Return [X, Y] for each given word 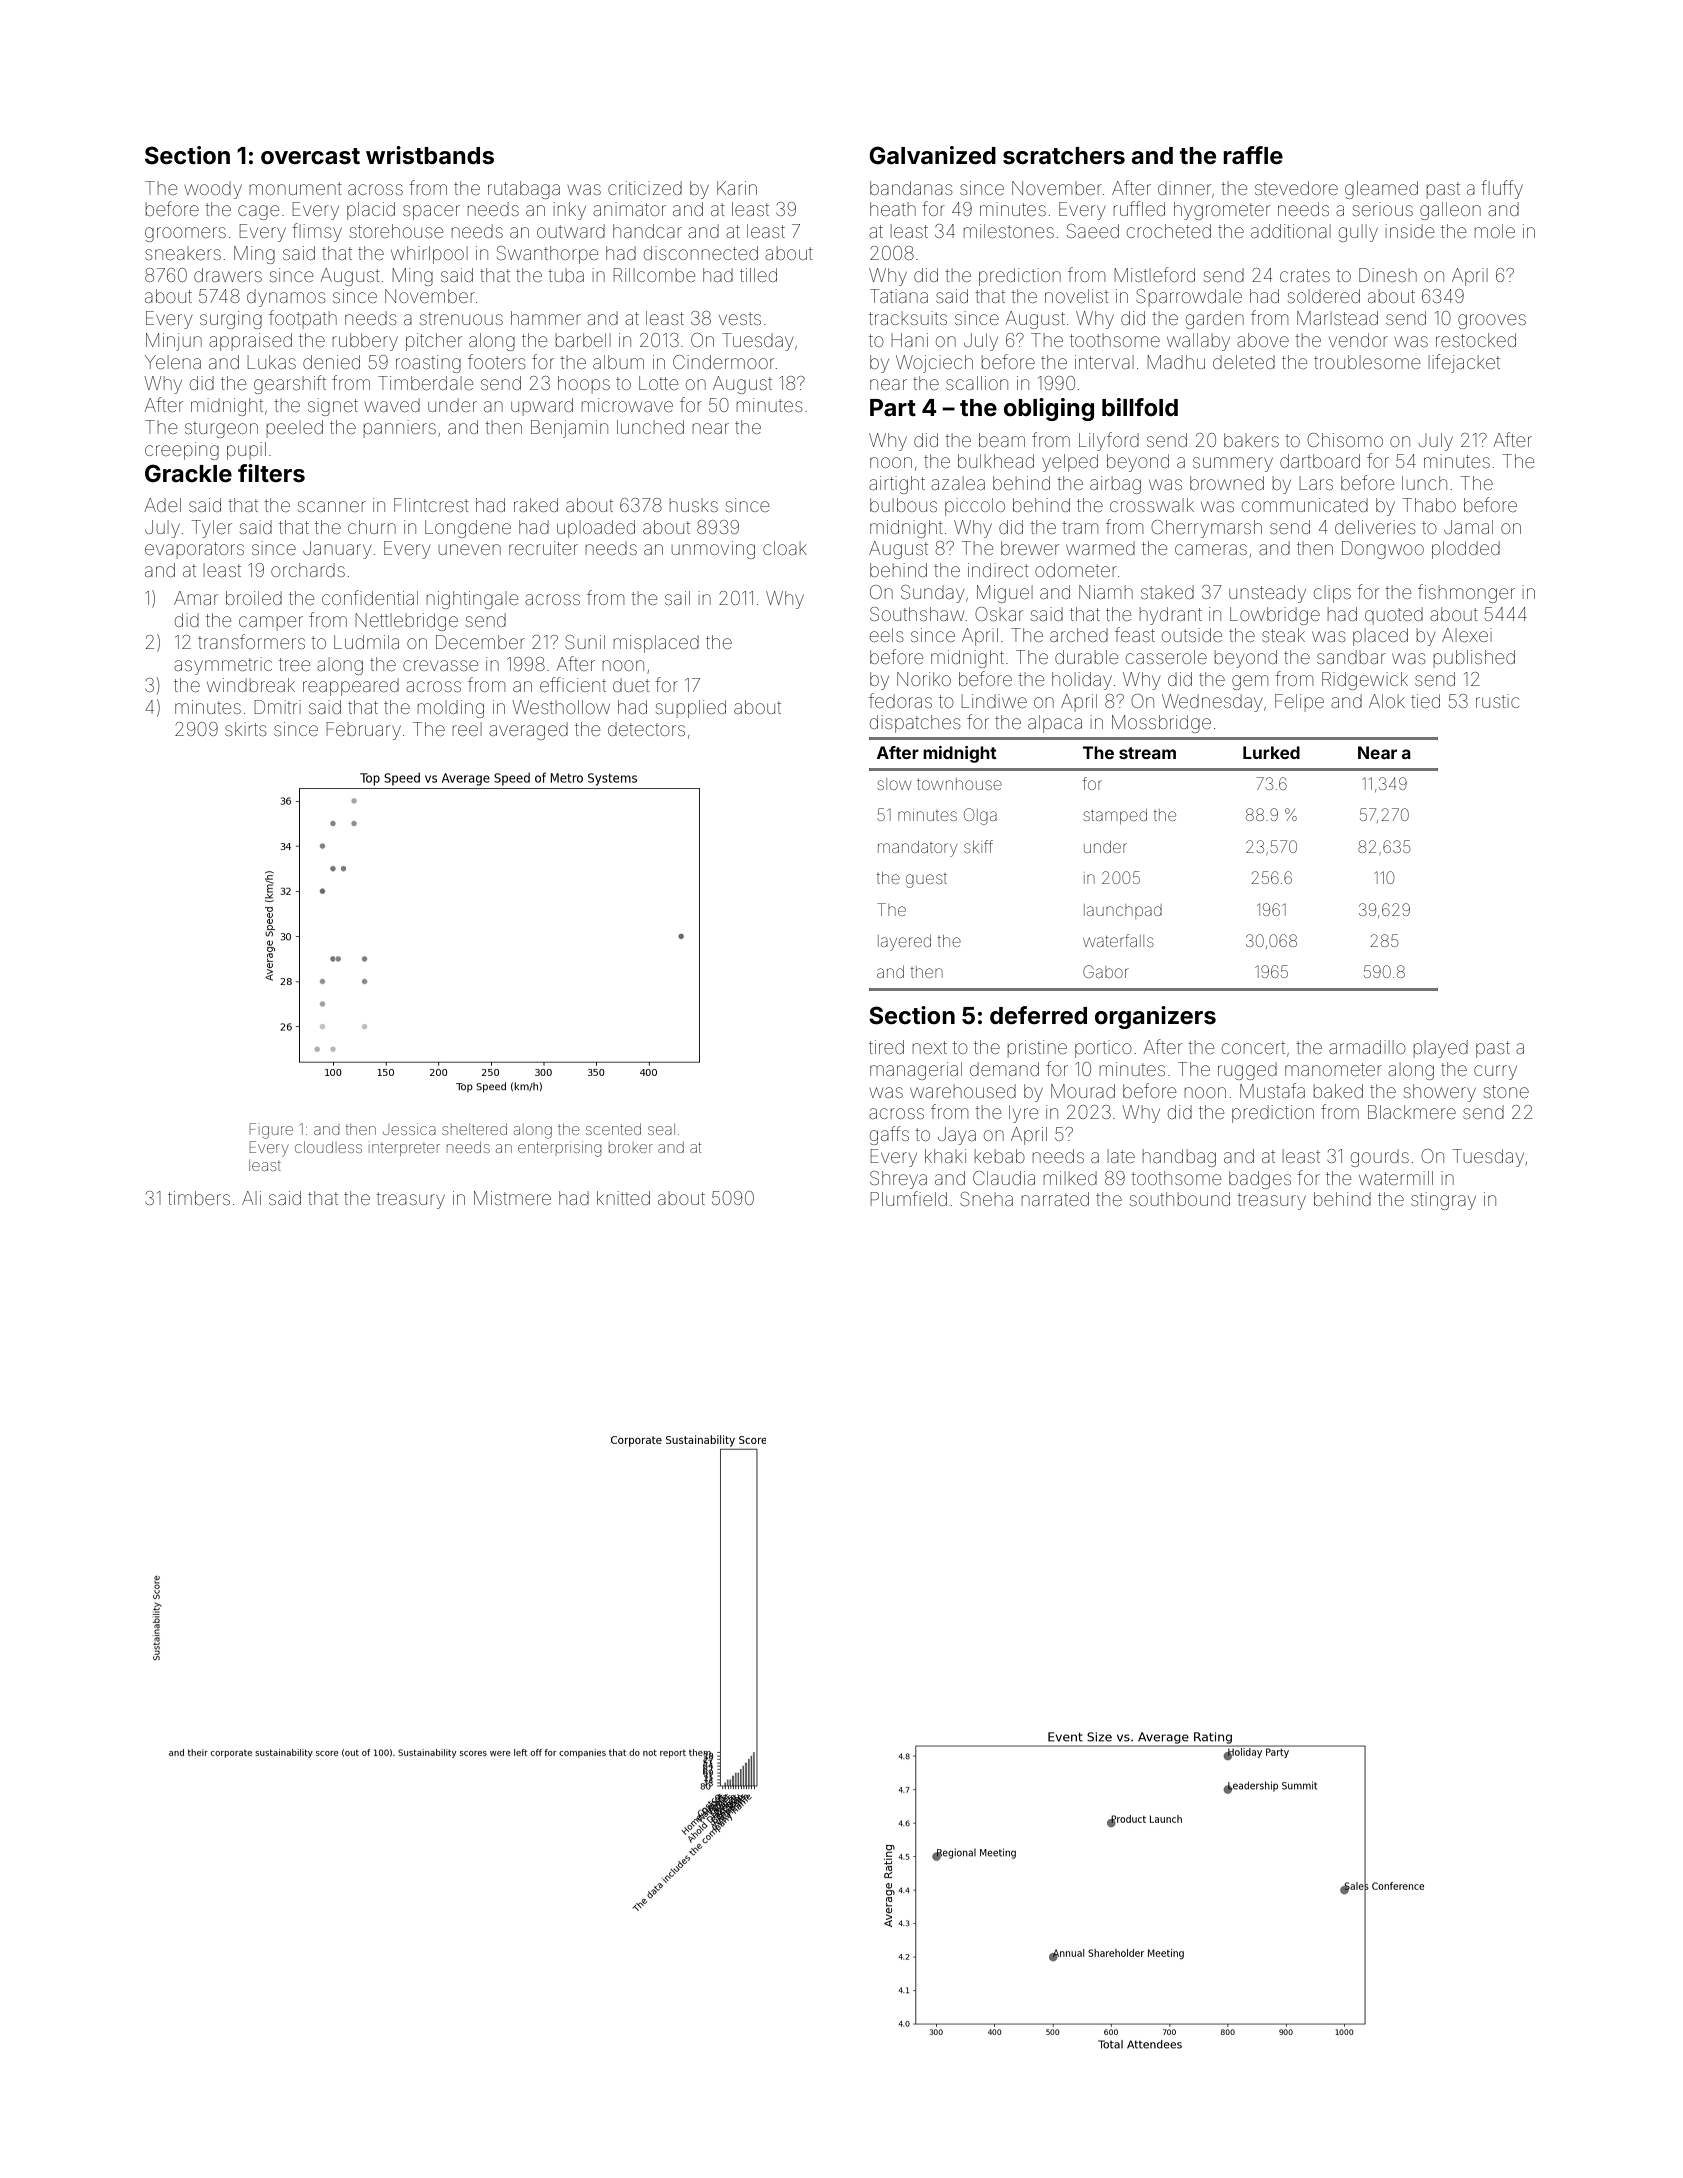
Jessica [409, 1129]
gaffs [889, 1135]
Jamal [1468, 527]
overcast [310, 156]
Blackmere [1412, 1112]
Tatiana [899, 296]
